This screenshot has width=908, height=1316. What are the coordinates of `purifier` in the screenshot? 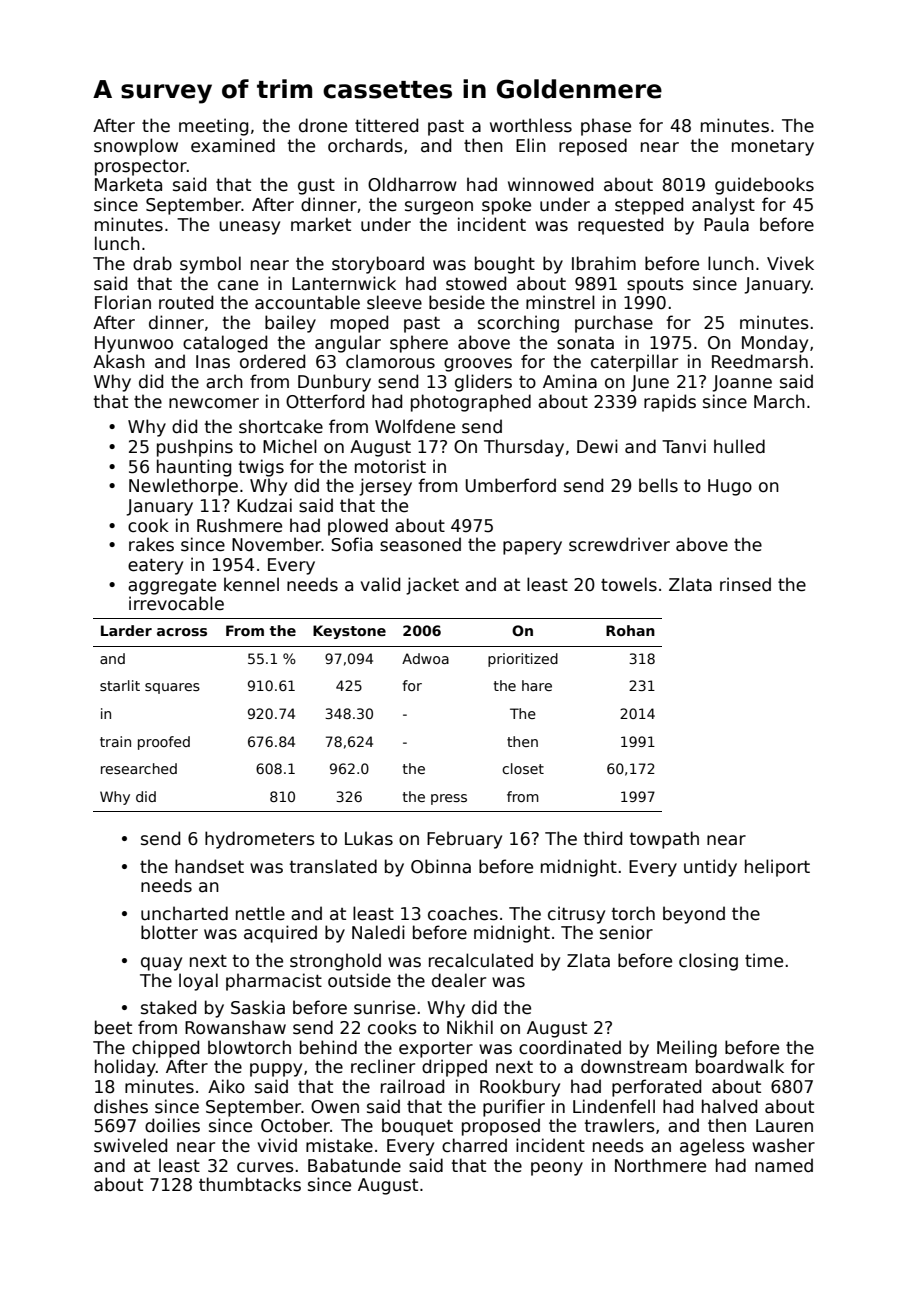 It's located at (514, 1108).
